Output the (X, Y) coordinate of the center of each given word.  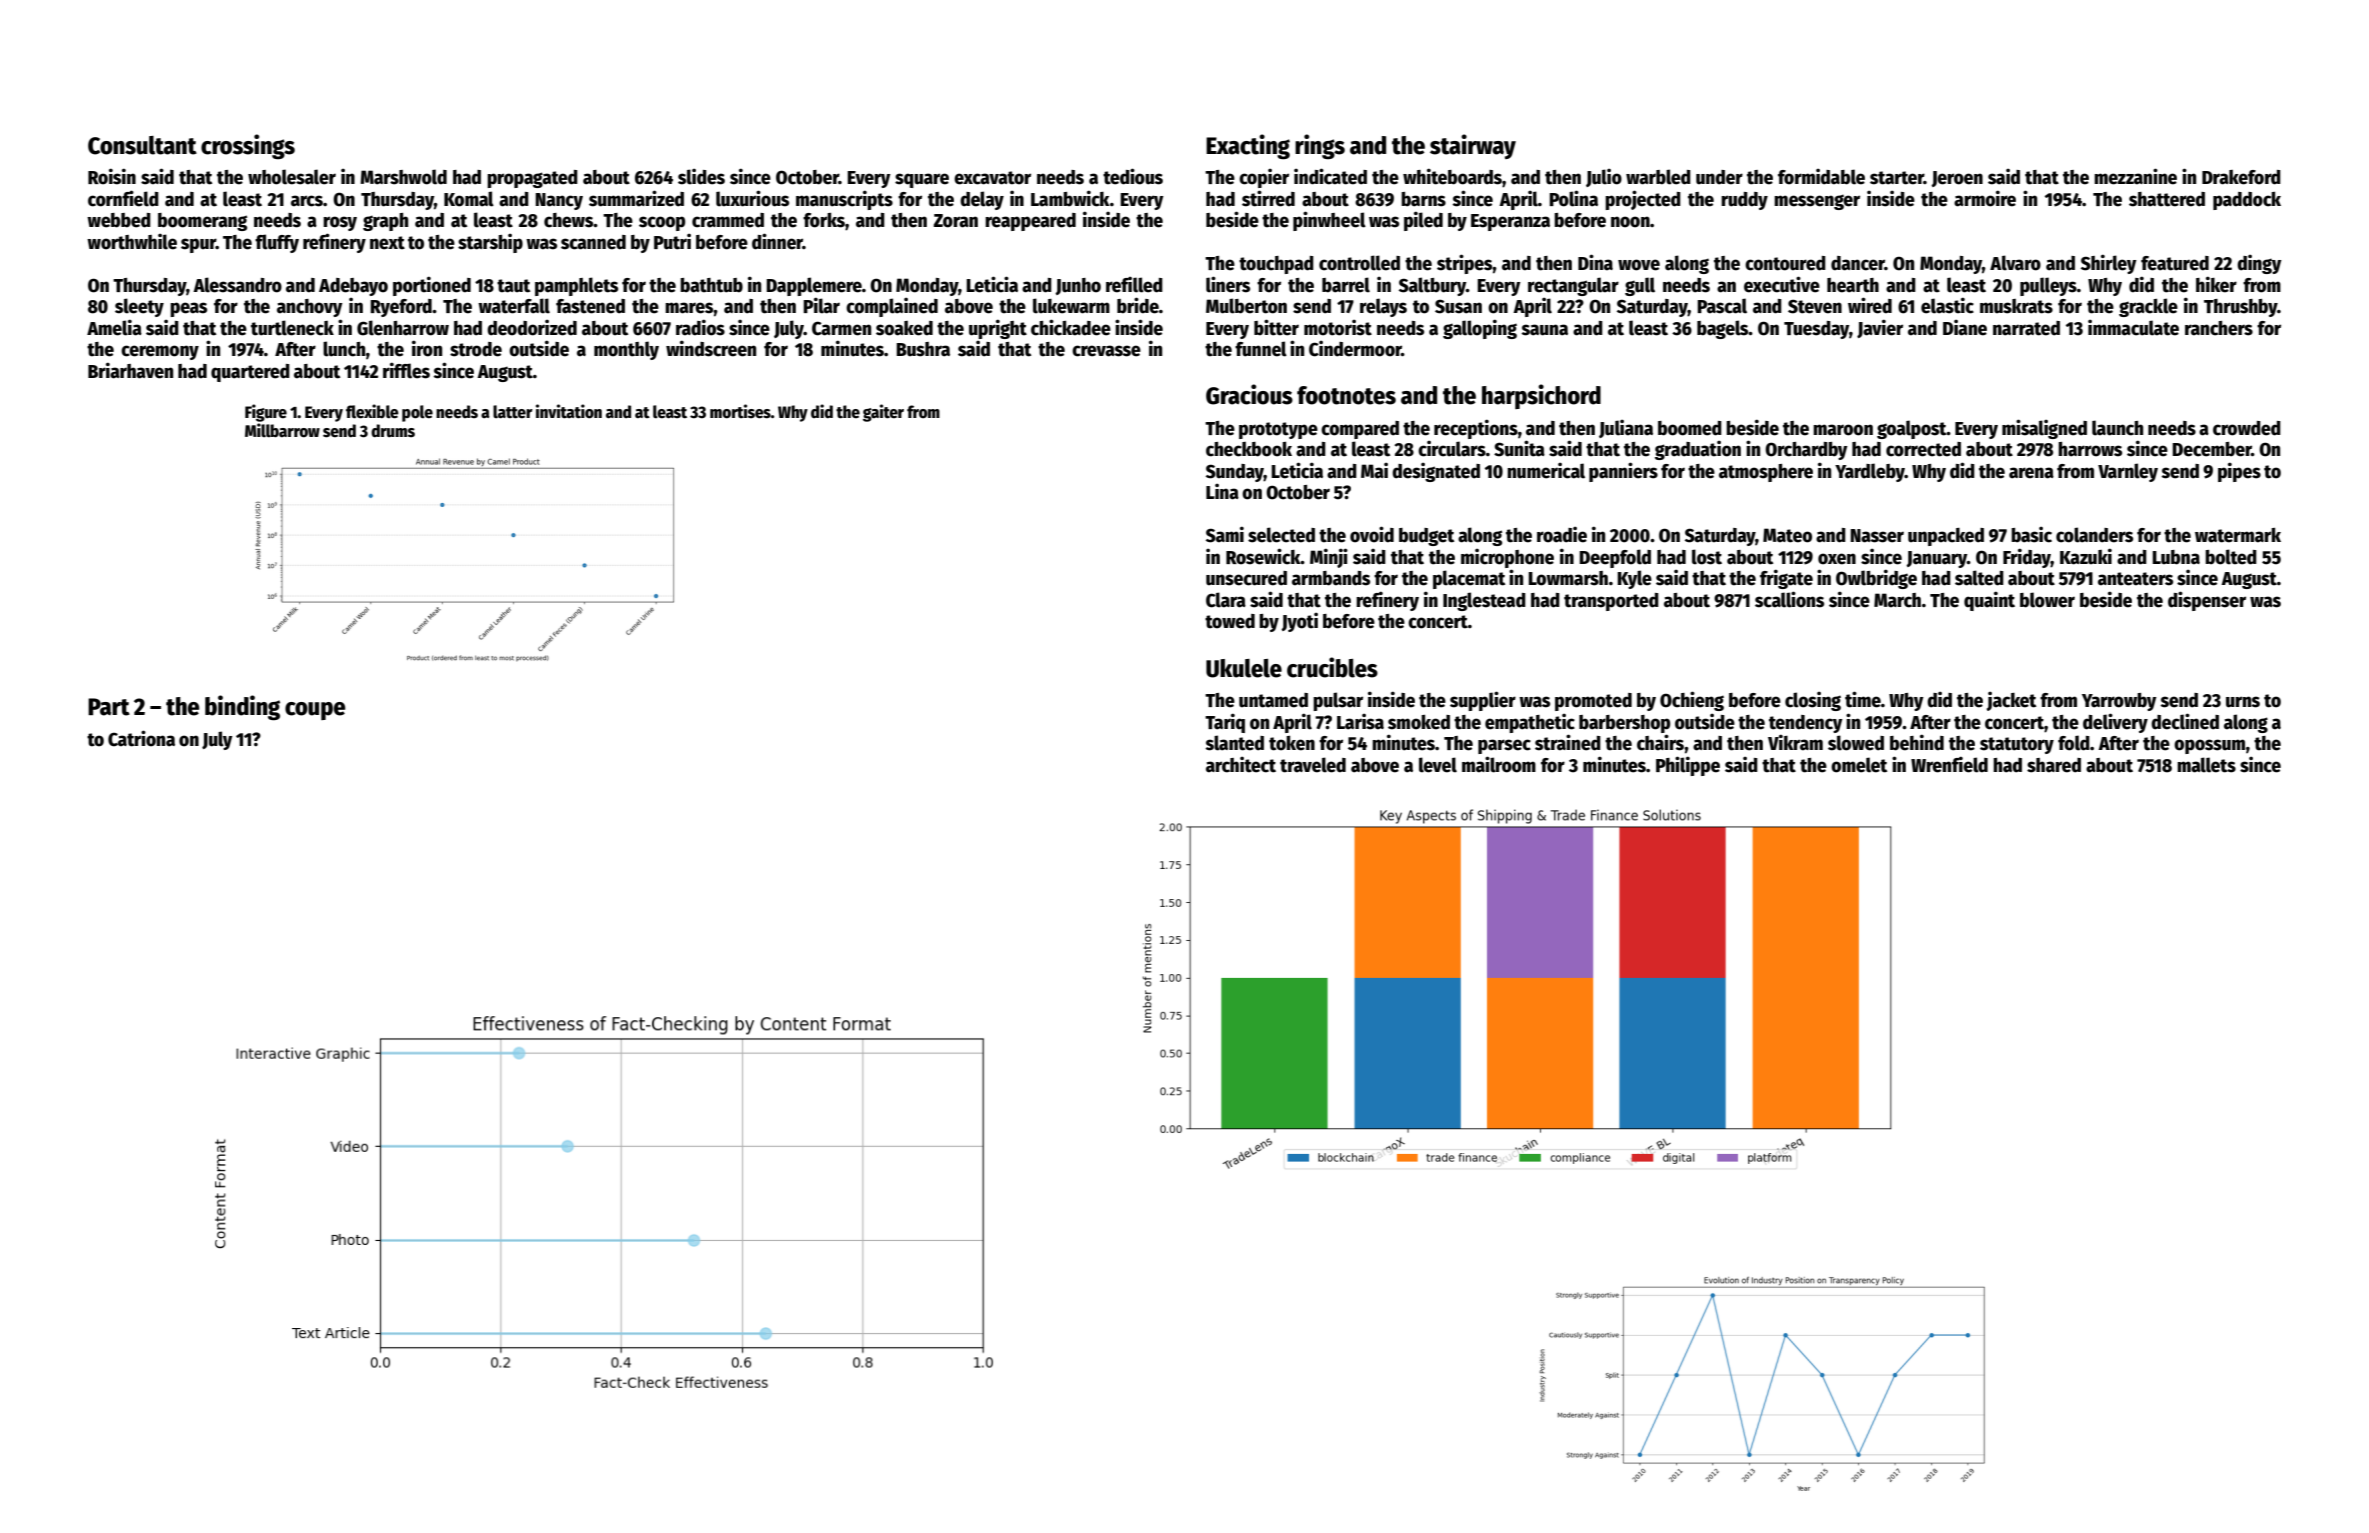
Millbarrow (282, 430)
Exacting (1248, 147)
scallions (1789, 599)
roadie (1562, 534)
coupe (315, 711)
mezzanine (2135, 176)
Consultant (142, 145)
